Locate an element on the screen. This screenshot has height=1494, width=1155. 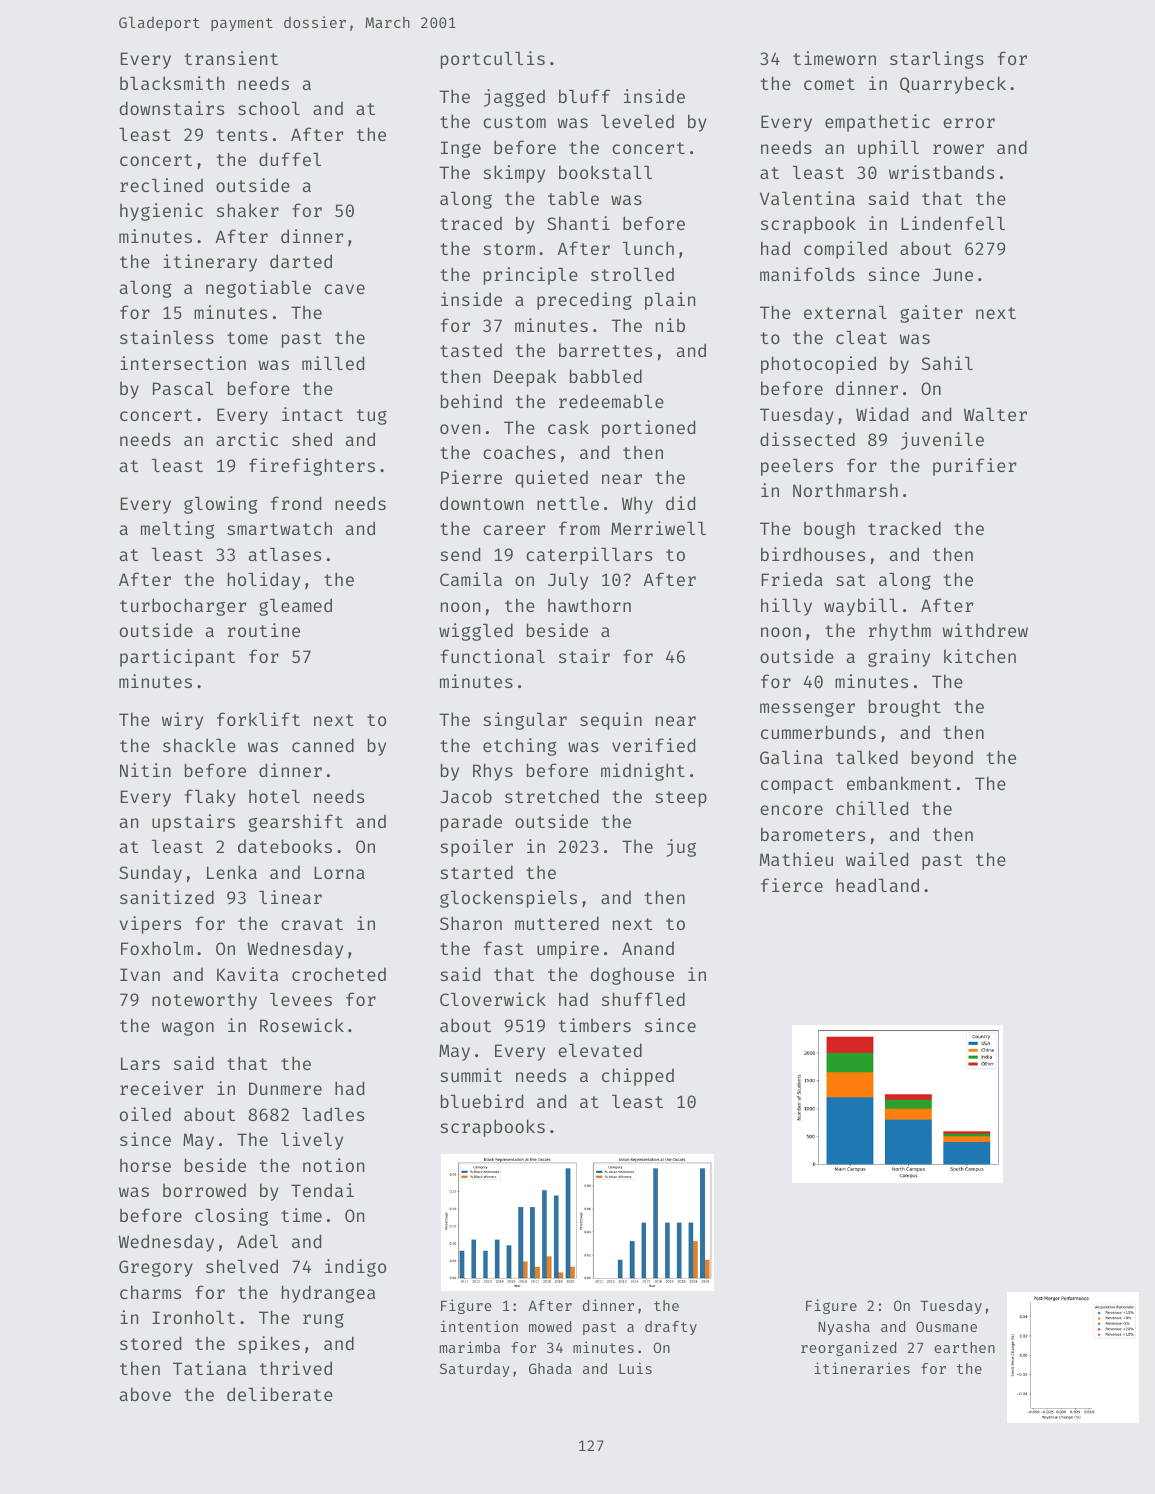
sanitized is located at coordinates (167, 897).
